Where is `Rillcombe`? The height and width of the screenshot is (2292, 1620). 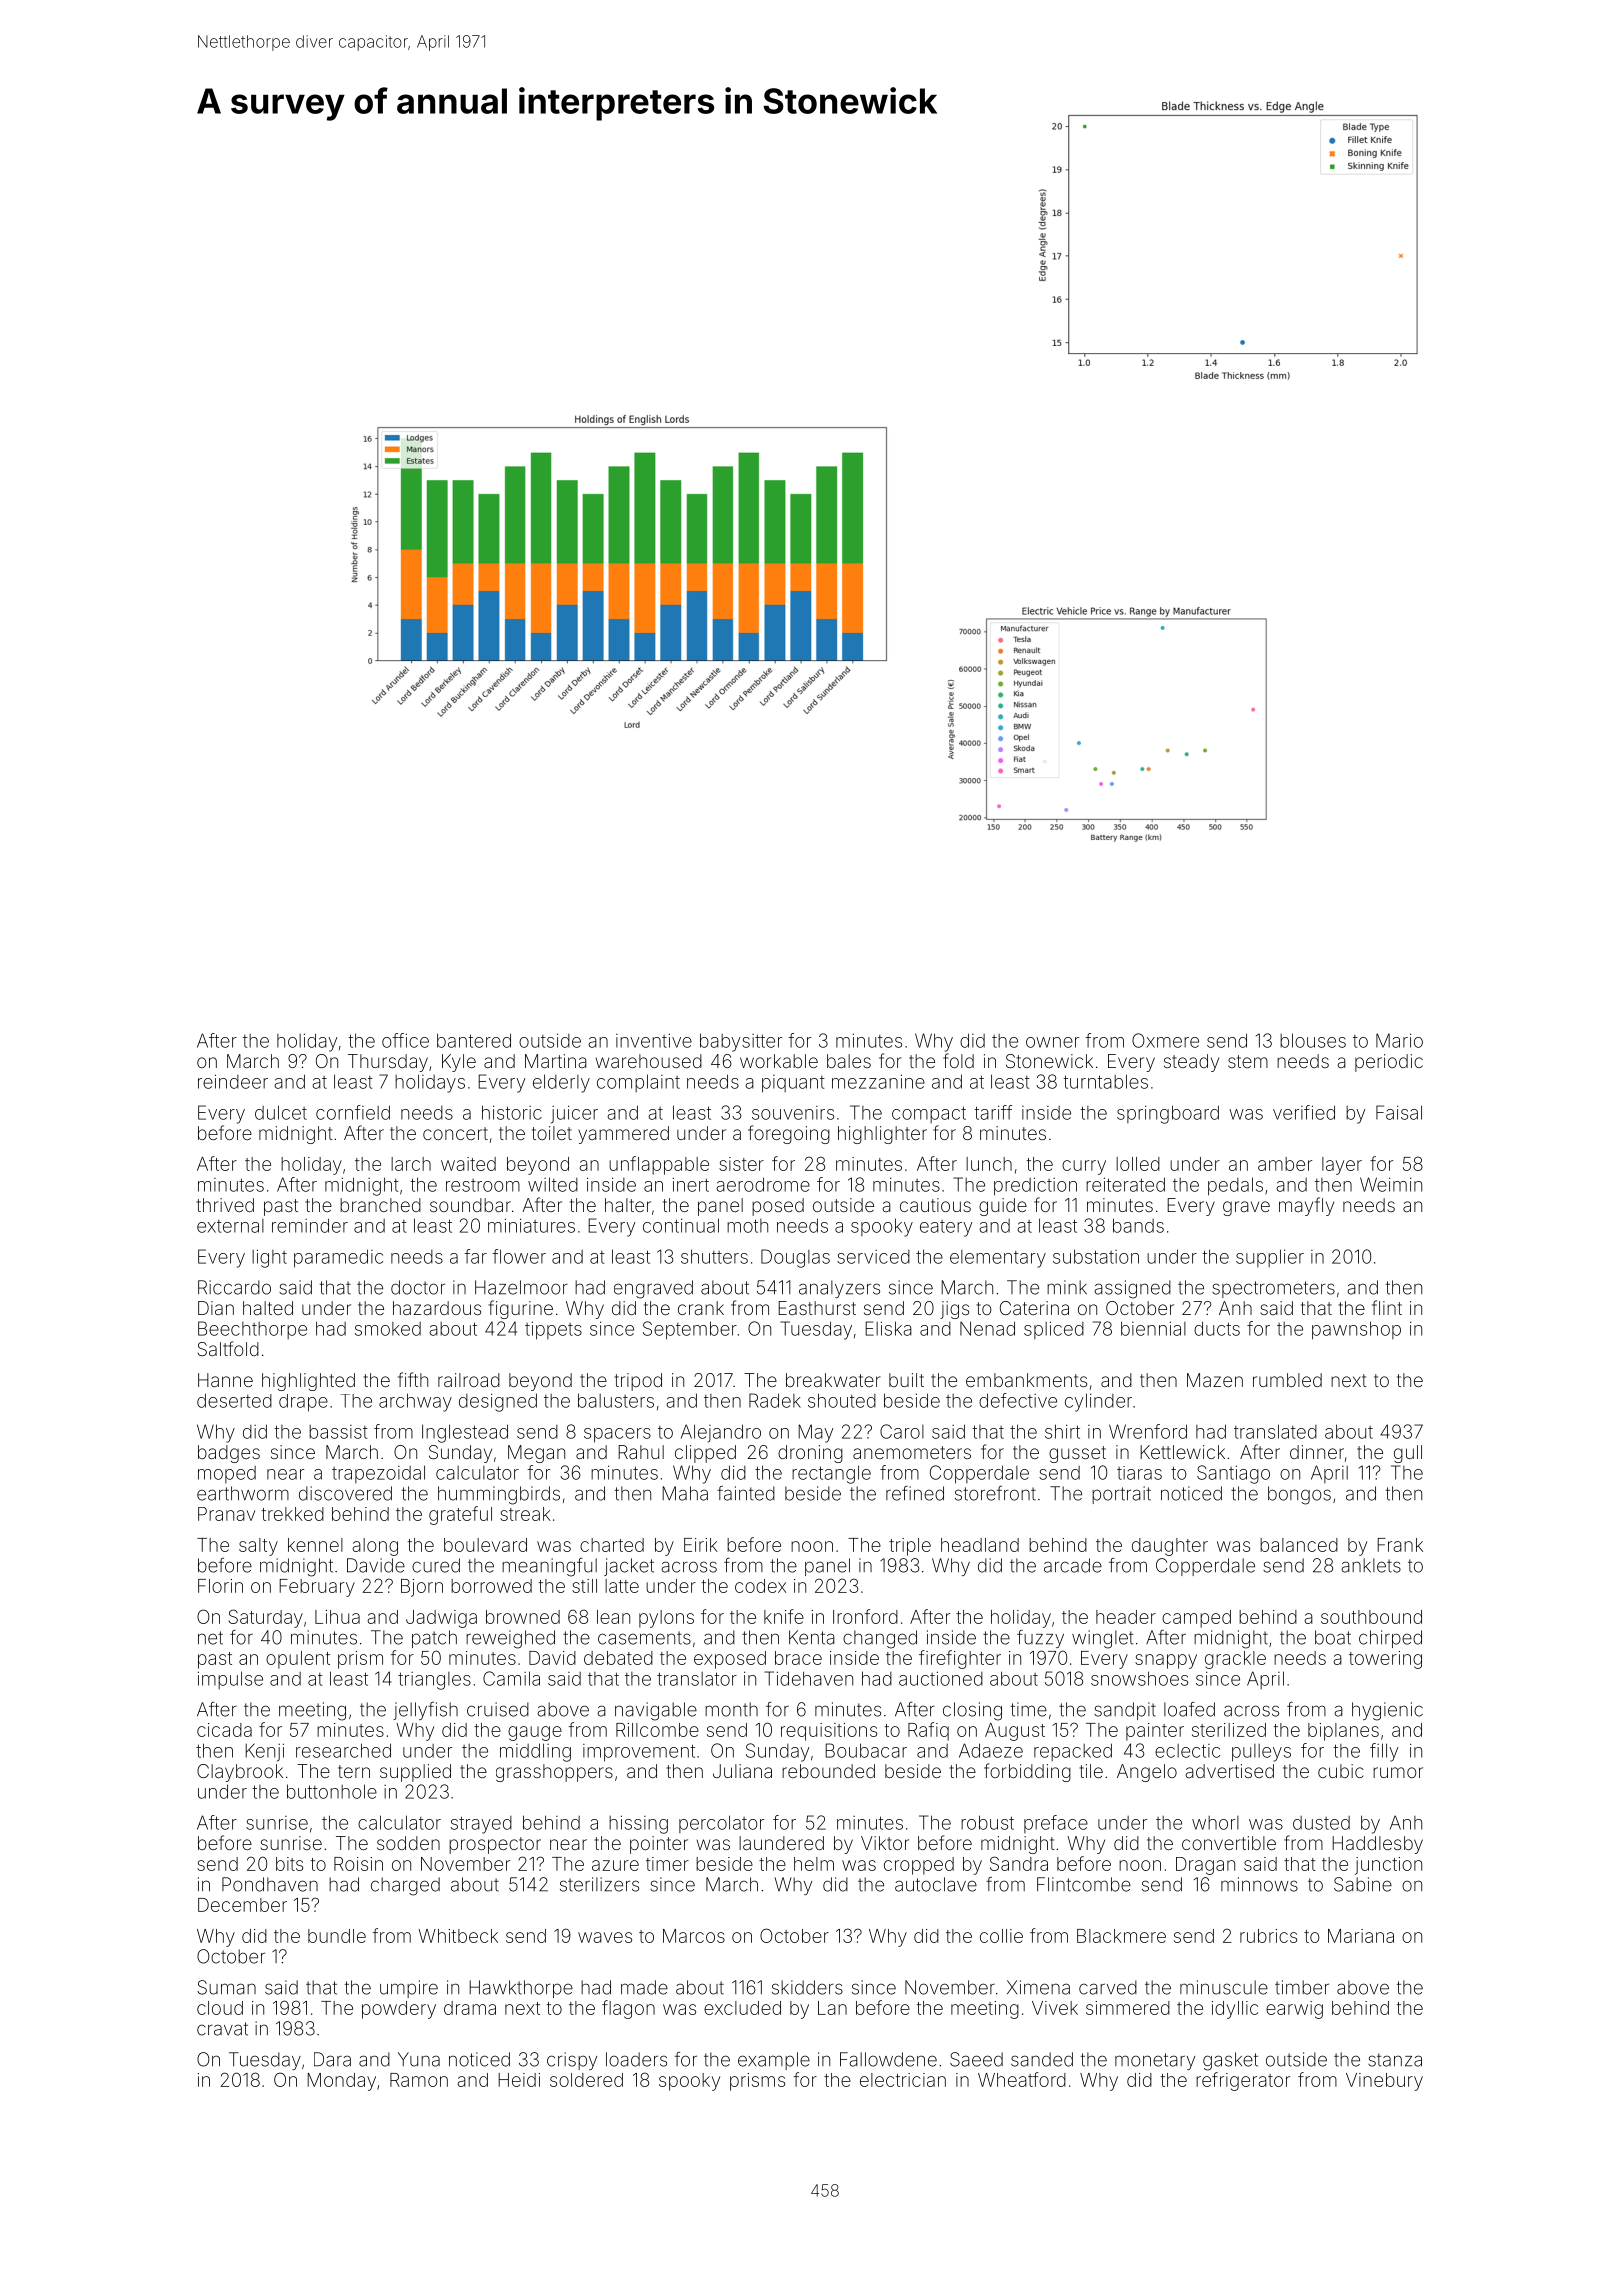 Rillcombe is located at coordinates (657, 1730).
